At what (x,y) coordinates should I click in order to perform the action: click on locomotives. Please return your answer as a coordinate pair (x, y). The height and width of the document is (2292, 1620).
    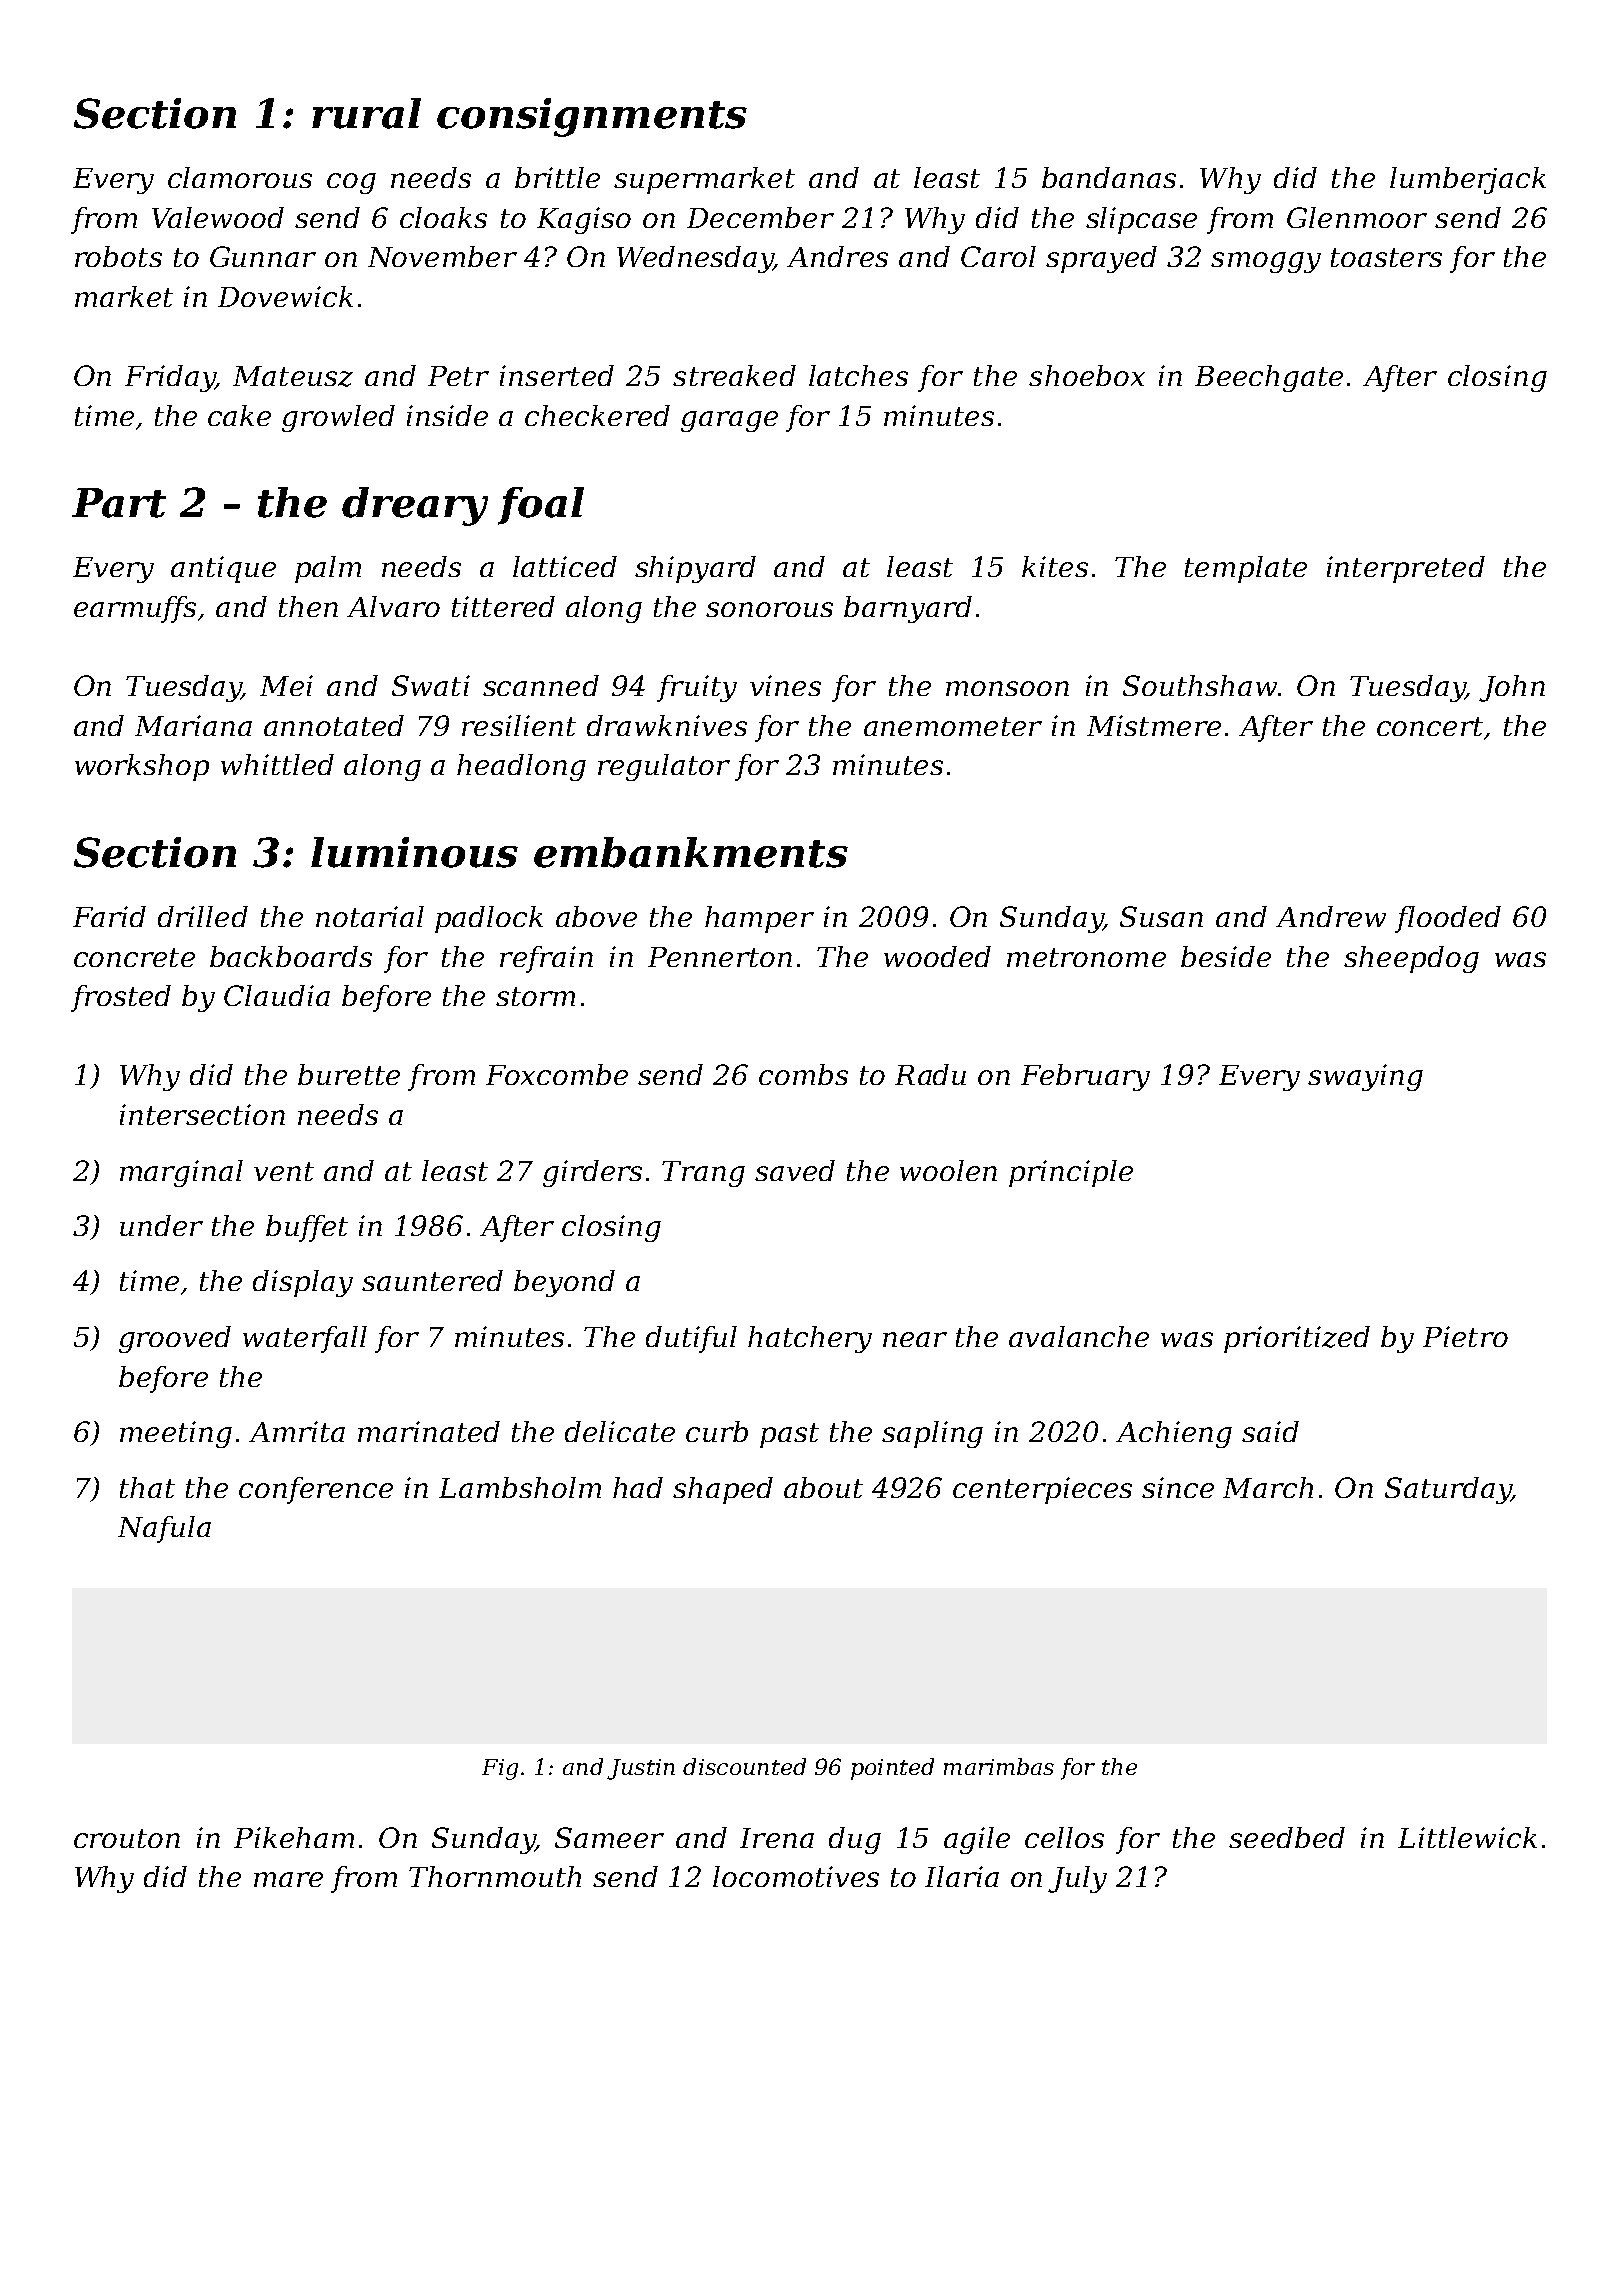
    Looking at the image, I should click on (796, 1876).
